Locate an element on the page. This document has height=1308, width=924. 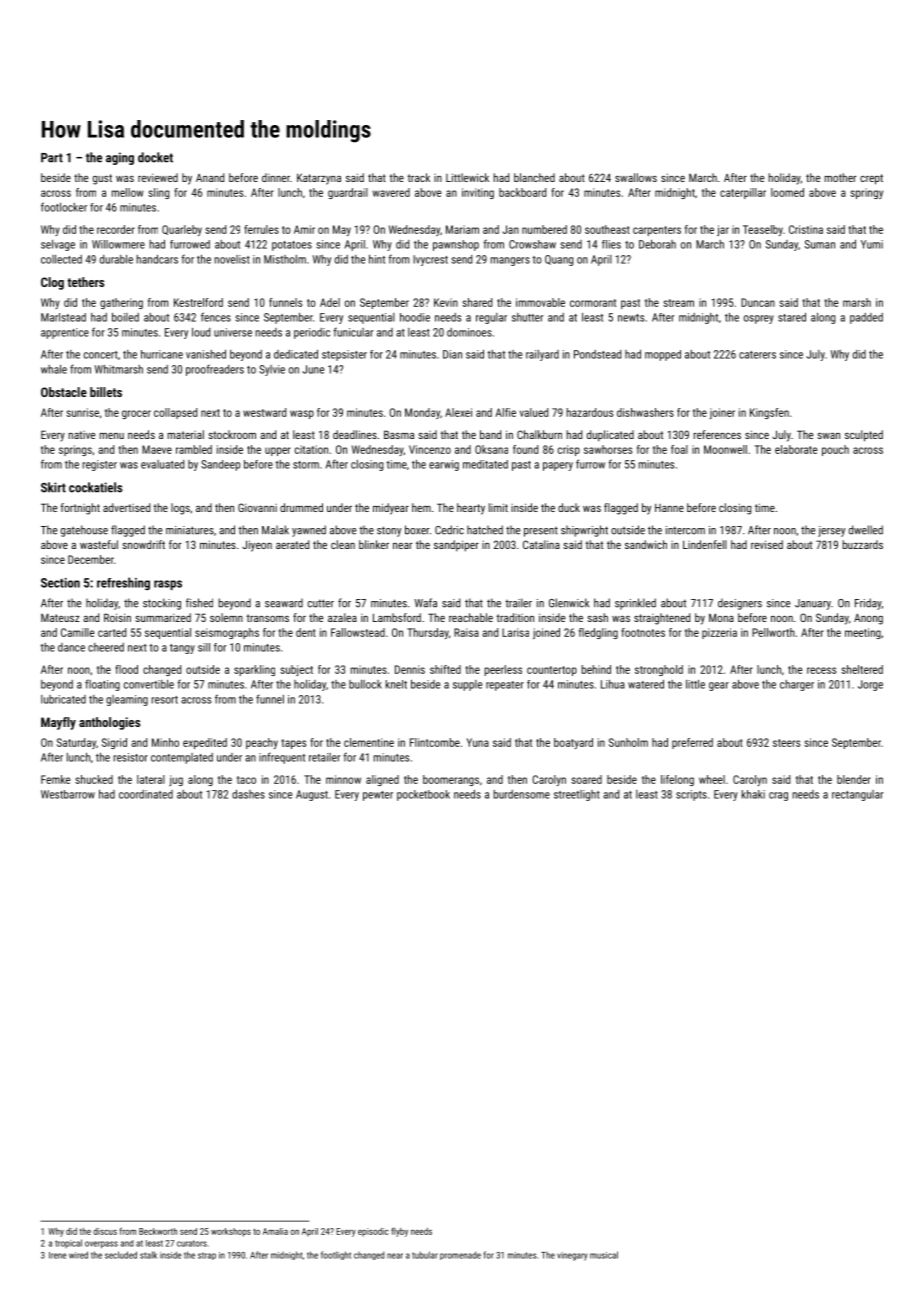
Sandeep is located at coordinates (220, 465).
